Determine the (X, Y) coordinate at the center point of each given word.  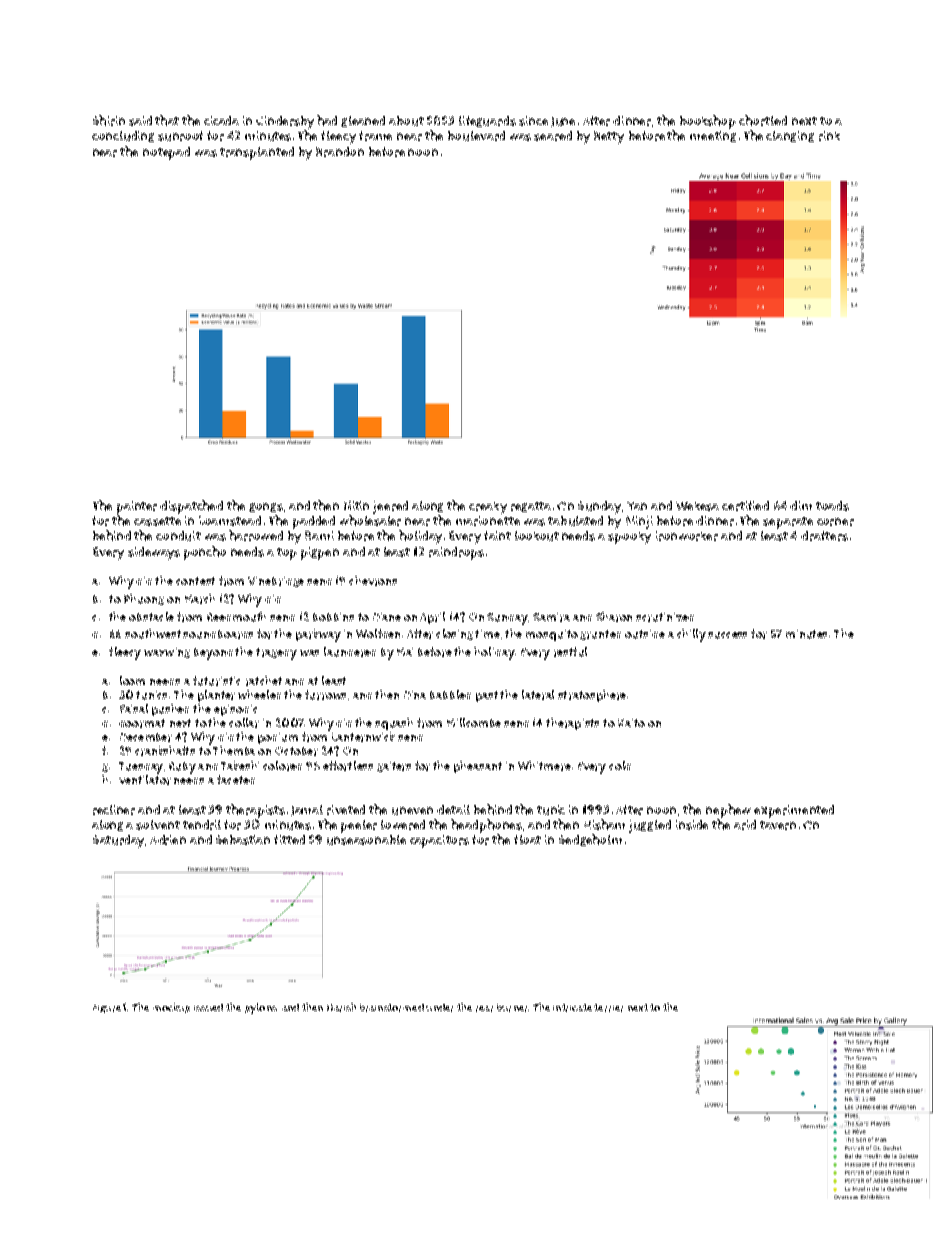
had (327, 120)
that (167, 120)
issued (208, 1007)
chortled (763, 120)
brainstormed (392, 1008)
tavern (778, 825)
